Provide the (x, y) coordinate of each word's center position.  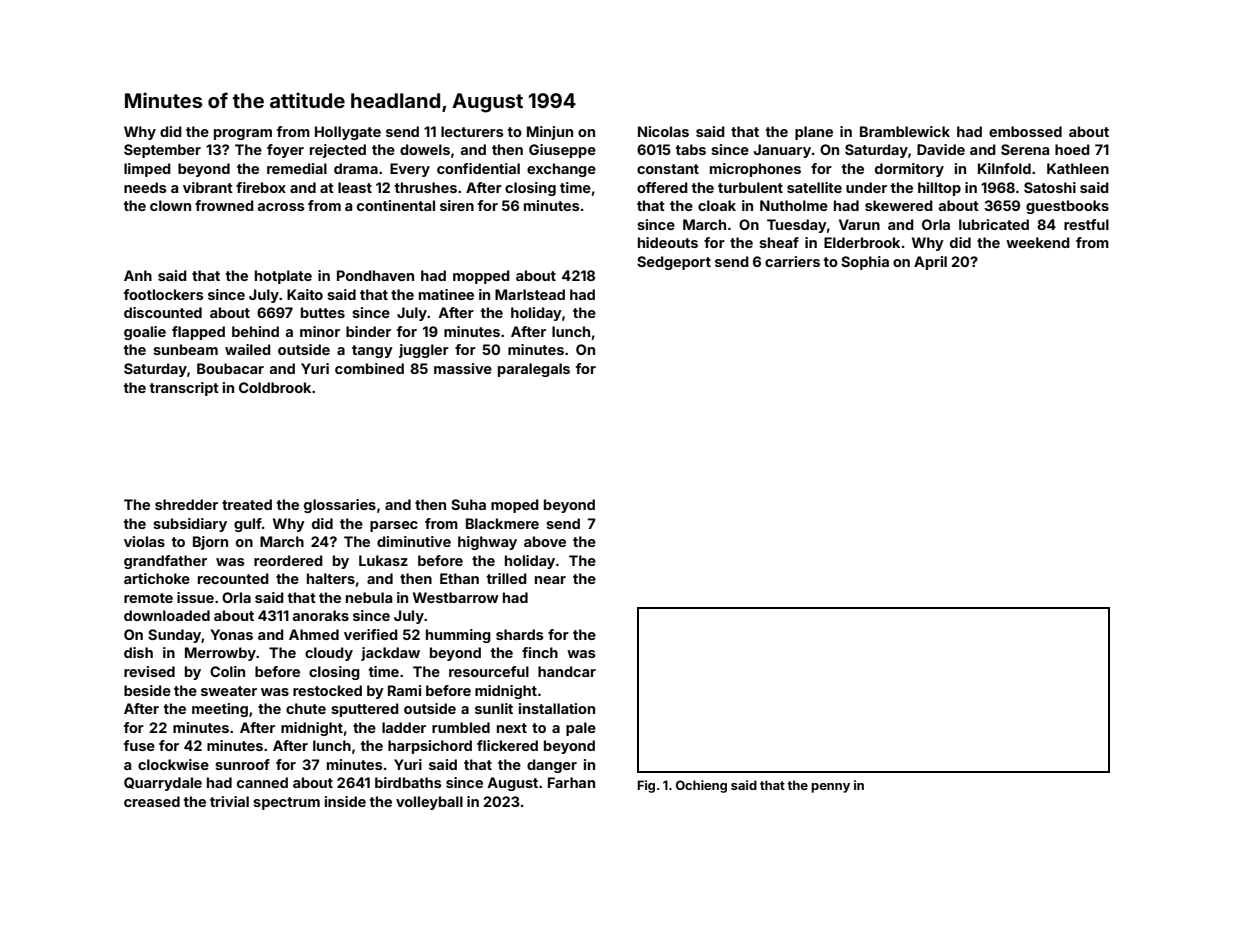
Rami (404, 690)
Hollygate (348, 133)
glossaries (340, 506)
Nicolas (663, 131)
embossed (1025, 131)
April (930, 263)
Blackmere (502, 523)
